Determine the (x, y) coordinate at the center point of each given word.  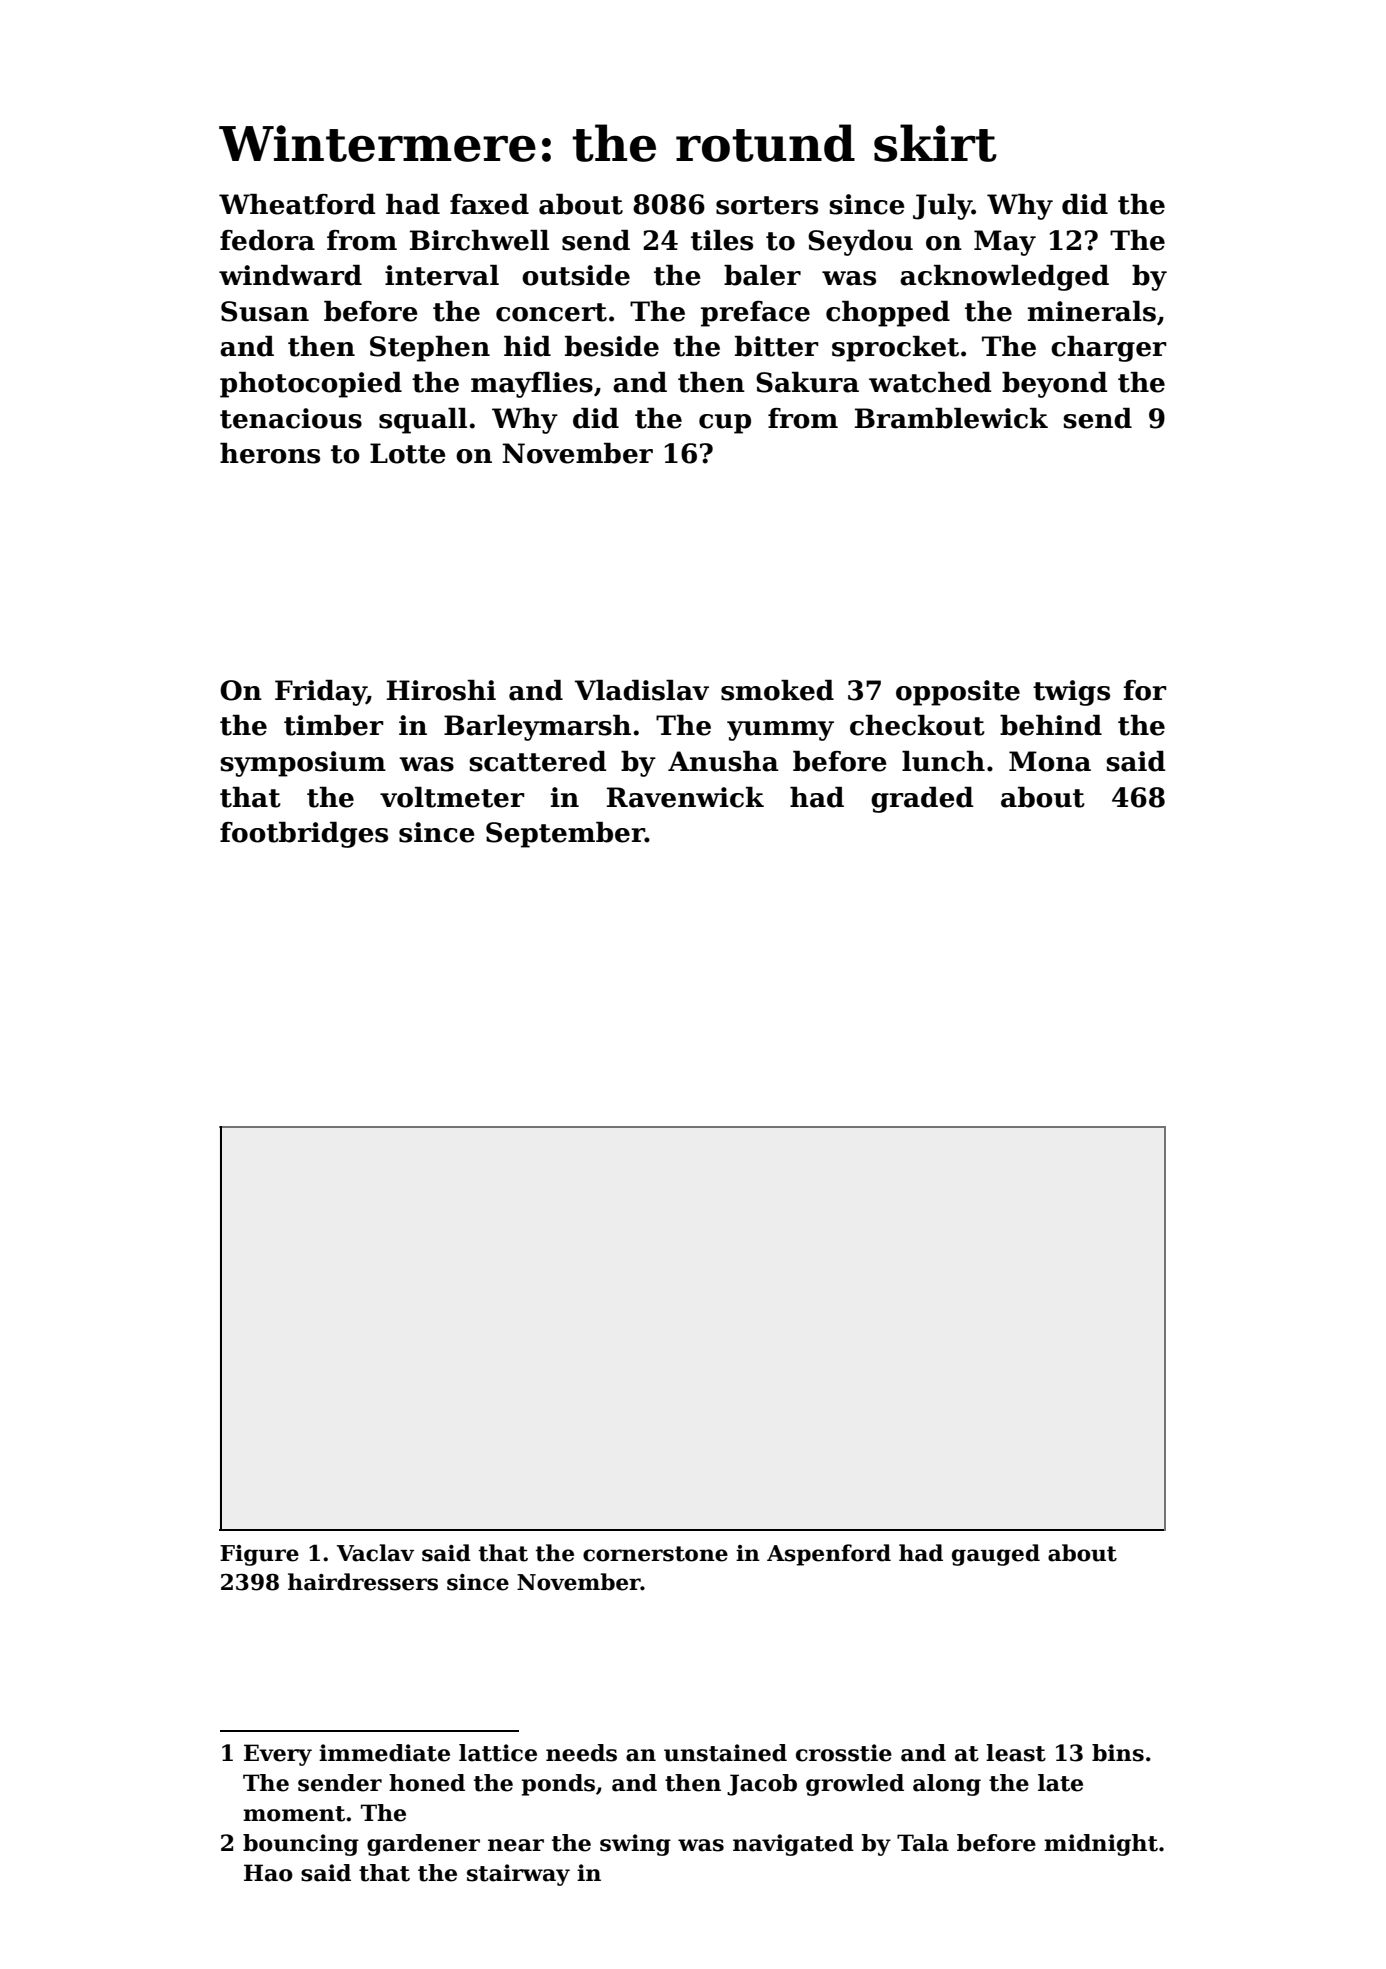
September (565, 835)
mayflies (532, 385)
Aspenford (829, 1555)
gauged (996, 1555)
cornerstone (655, 1554)
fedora (267, 240)
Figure (259, 1555)
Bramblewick (951, 418)
